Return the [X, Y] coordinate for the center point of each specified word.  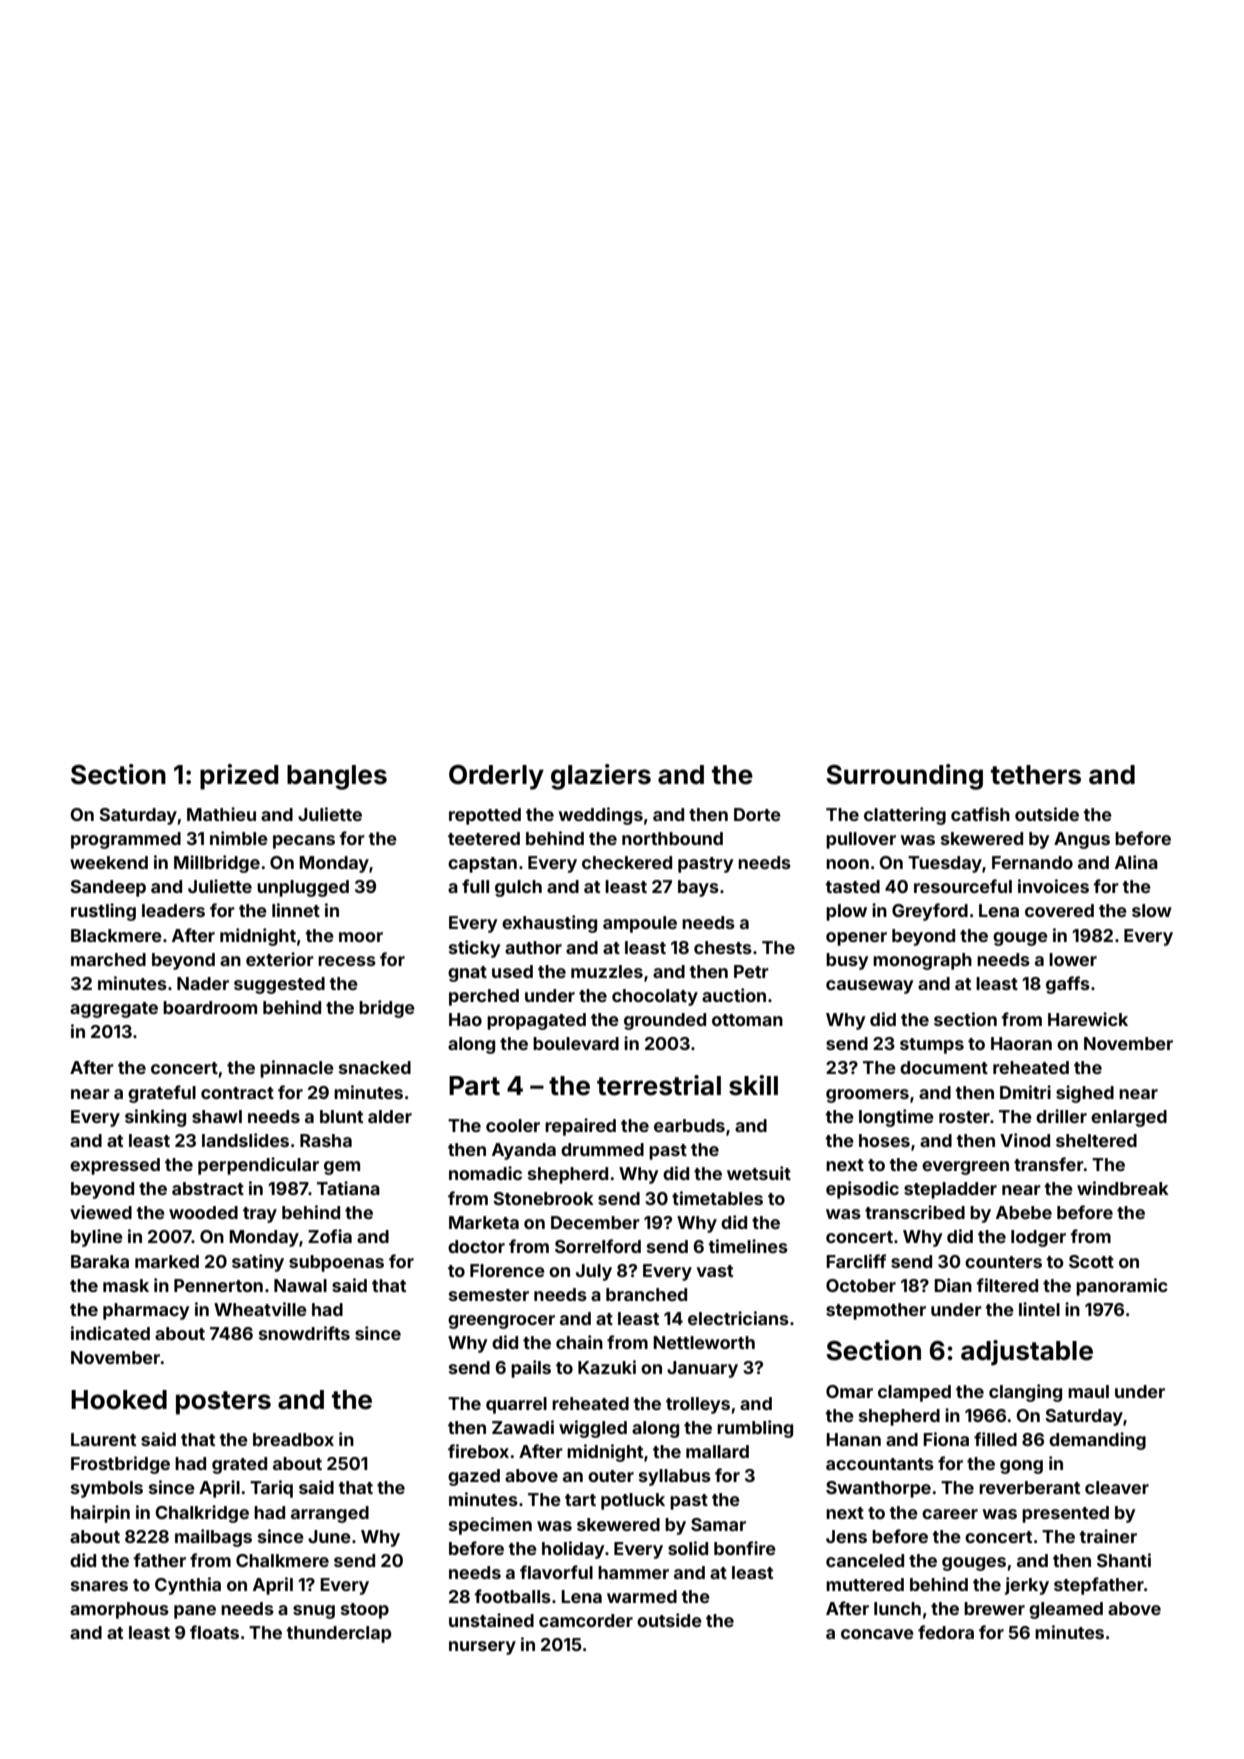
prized [239, 777]
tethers [1036, 775]
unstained [491, 1620]
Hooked [119, 1400]
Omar [849, 1391]
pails [531, 1369]
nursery [482, 1648]
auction [734, 995]
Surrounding [904, 777]
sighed [1085, 1094]
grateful [162, 1094]
